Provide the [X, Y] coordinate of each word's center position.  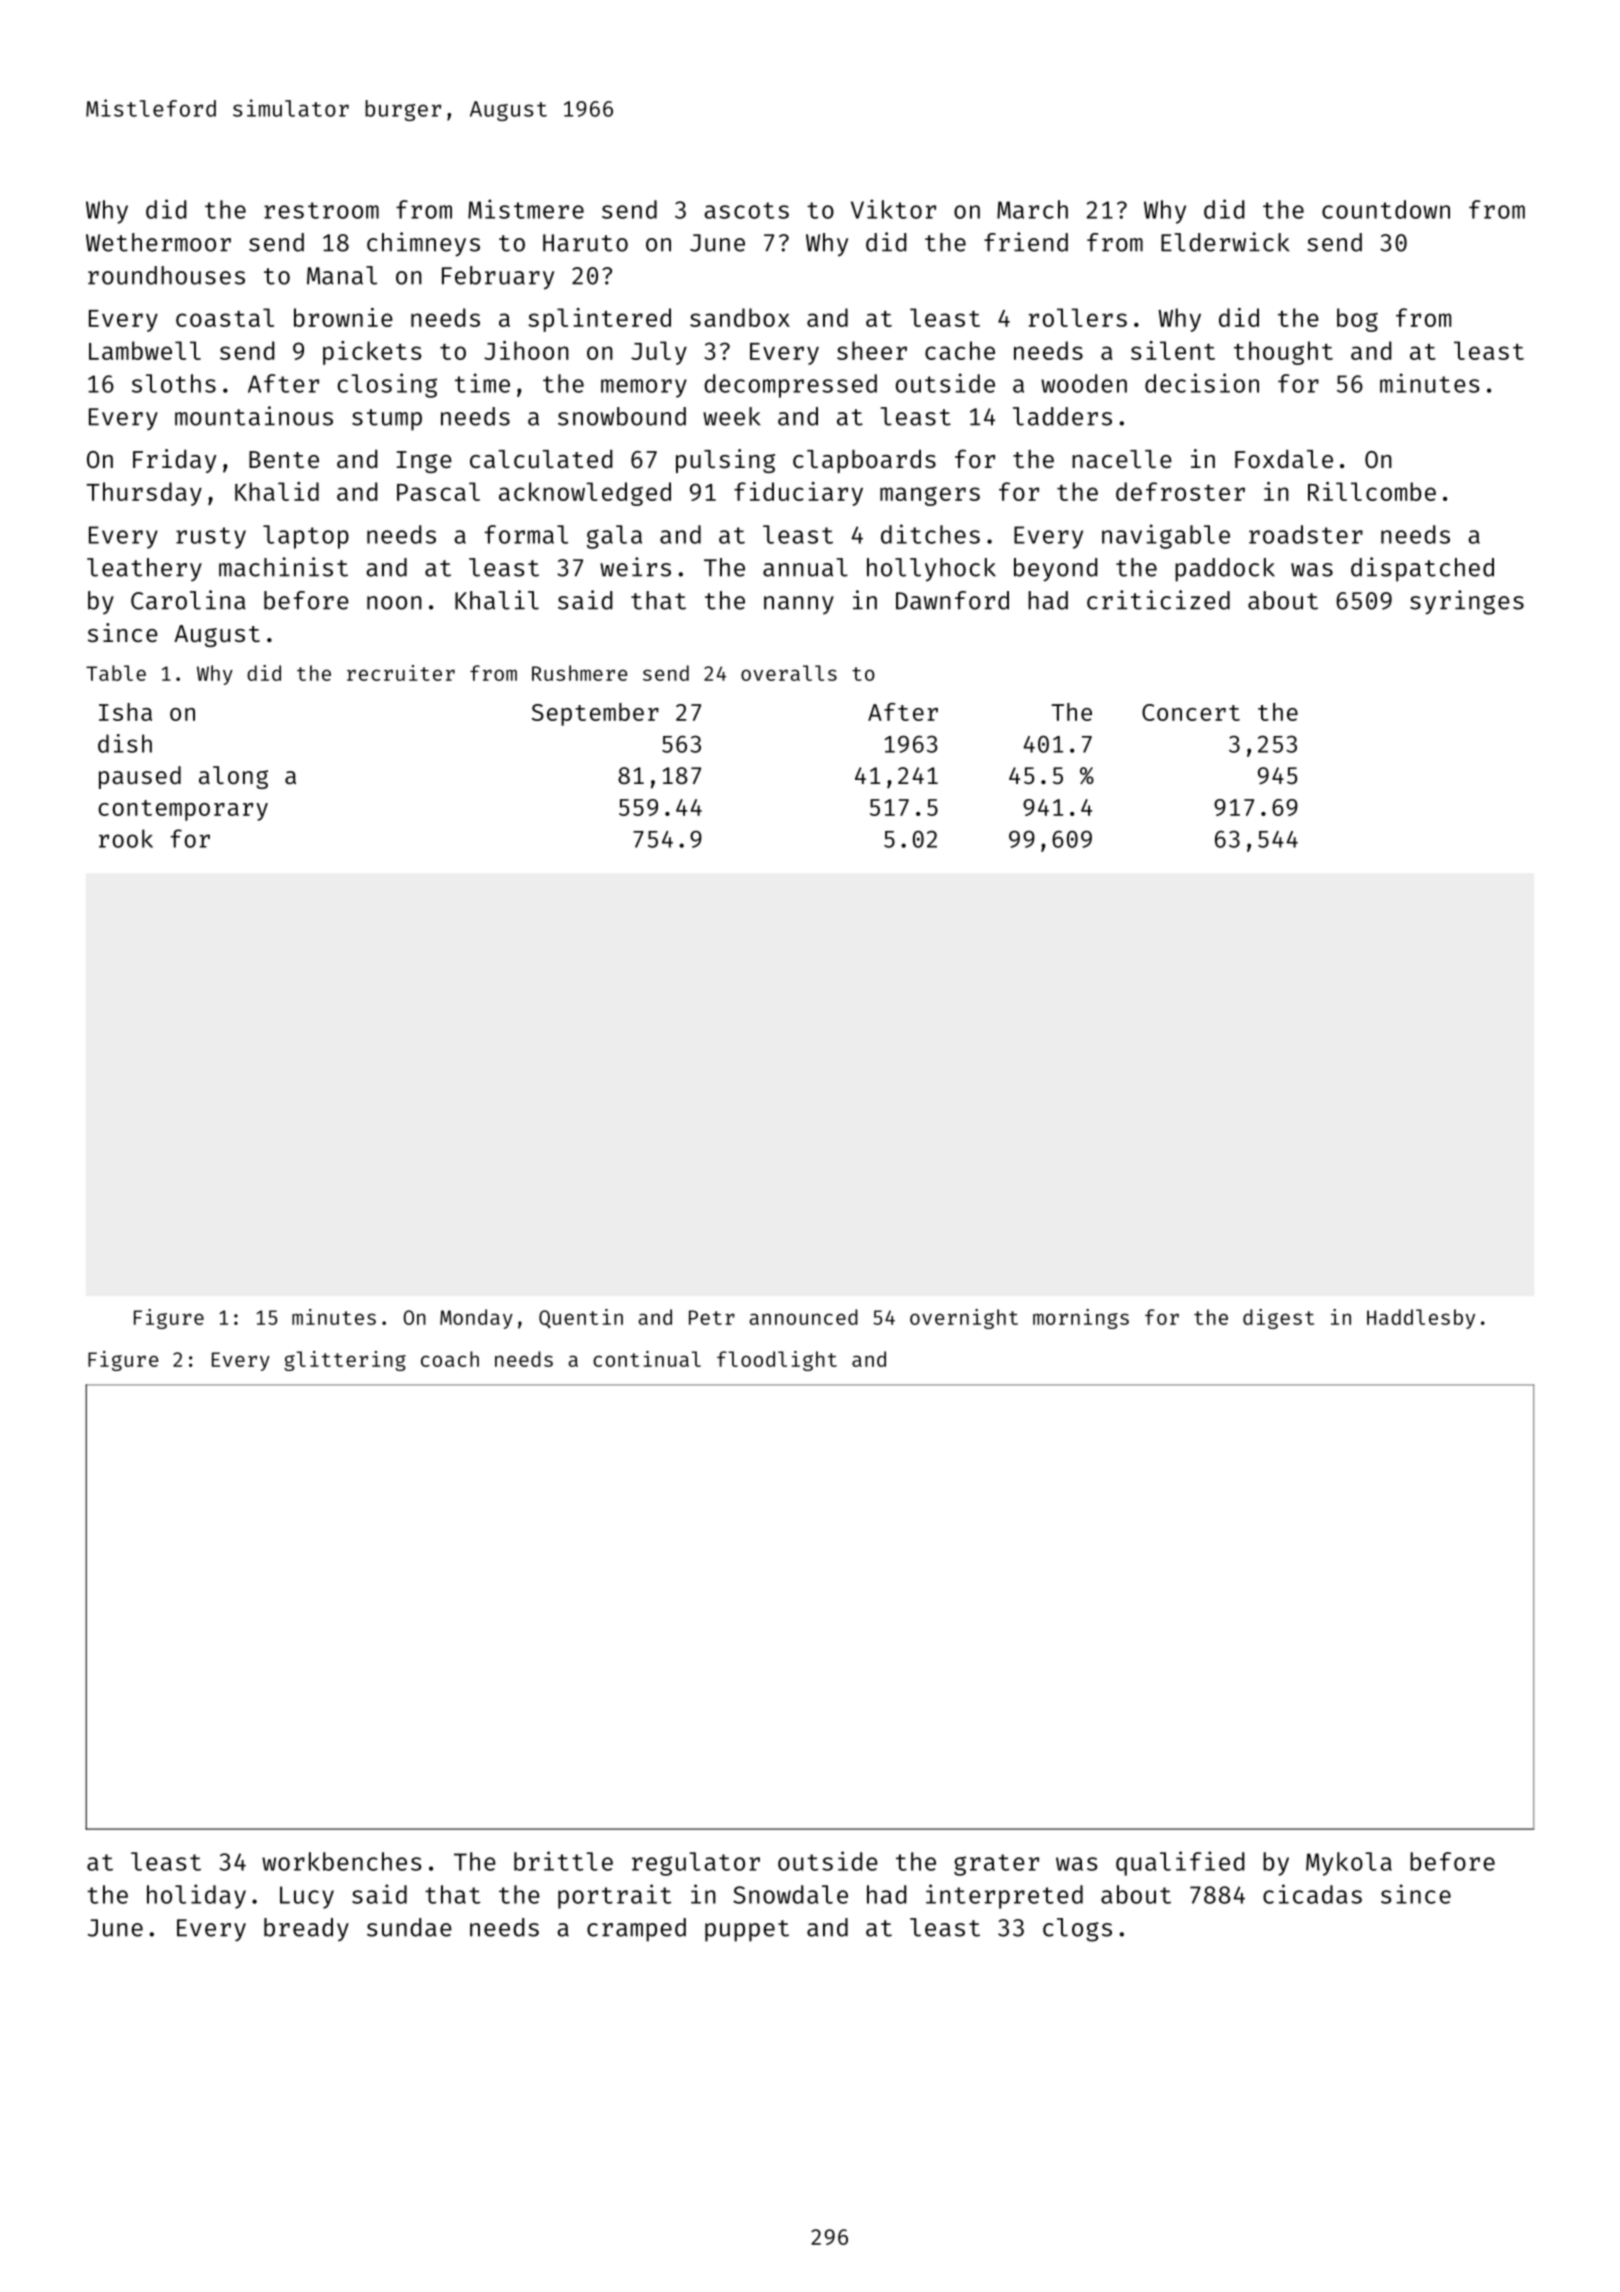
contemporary [183, 810]
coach [450, 1359]
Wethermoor [158, 242]
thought [1283, 353]
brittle [563, 1861]
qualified [1180, 1863]
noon [394, 603]
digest [1278, 1319]
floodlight [777, 1361]
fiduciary [798, 494]
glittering [345, 1361]
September [595, 714]
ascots [746, 210]
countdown [1386, 209]
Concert [1191, 712]
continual [647, 1359]
